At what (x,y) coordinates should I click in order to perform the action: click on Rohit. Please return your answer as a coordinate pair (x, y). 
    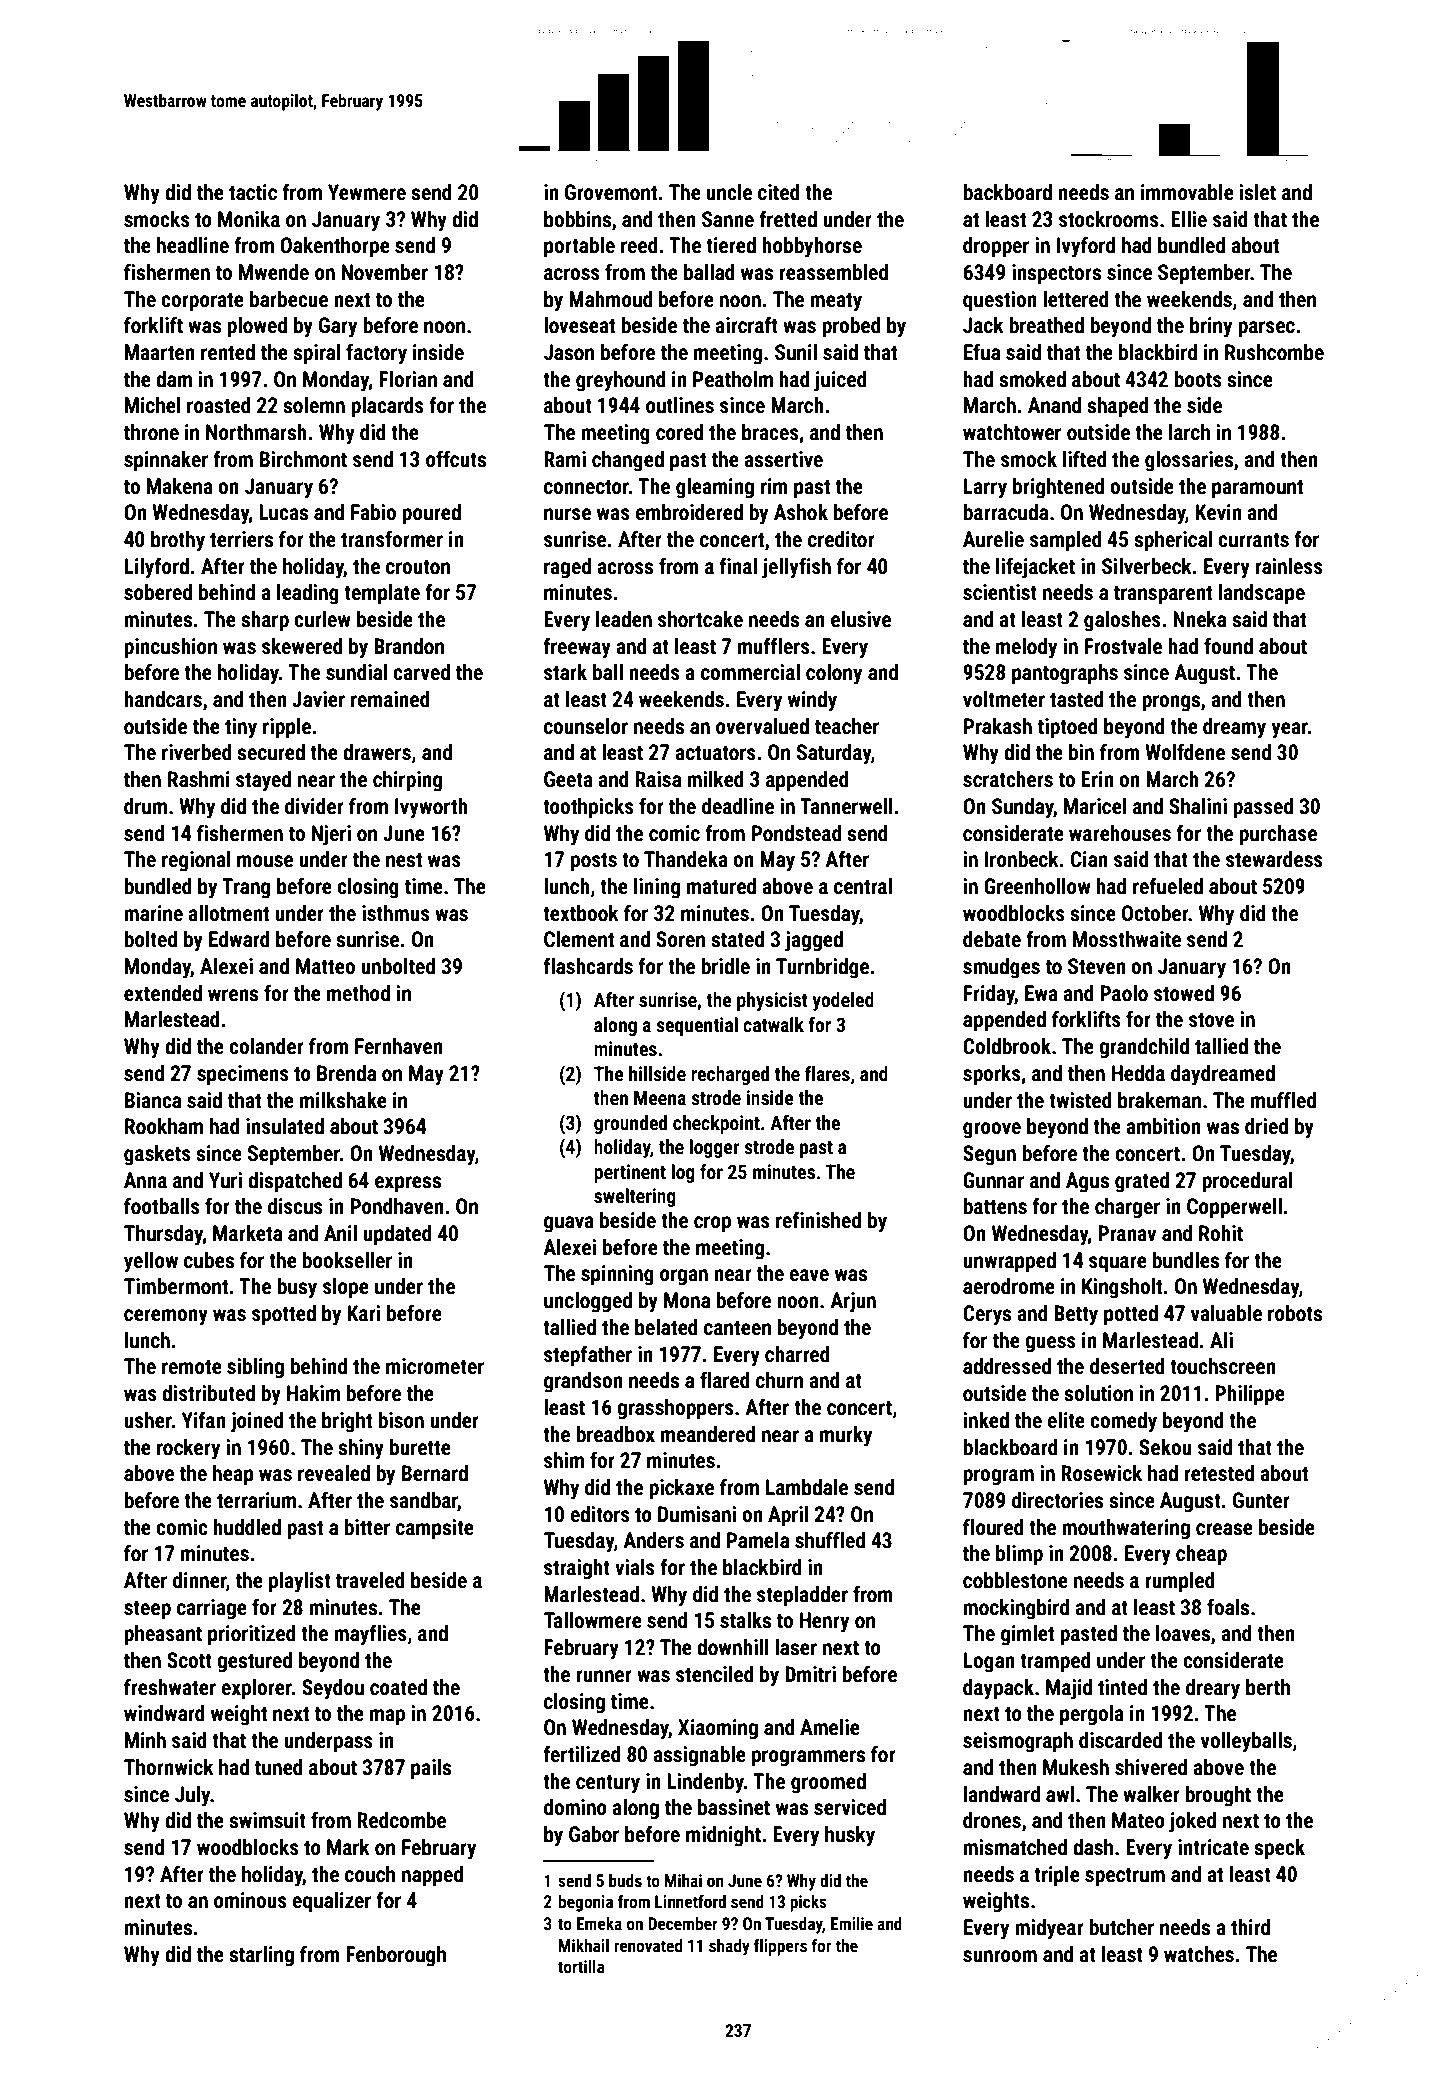
    Looking at the image, I should click on (1221, 1233).
